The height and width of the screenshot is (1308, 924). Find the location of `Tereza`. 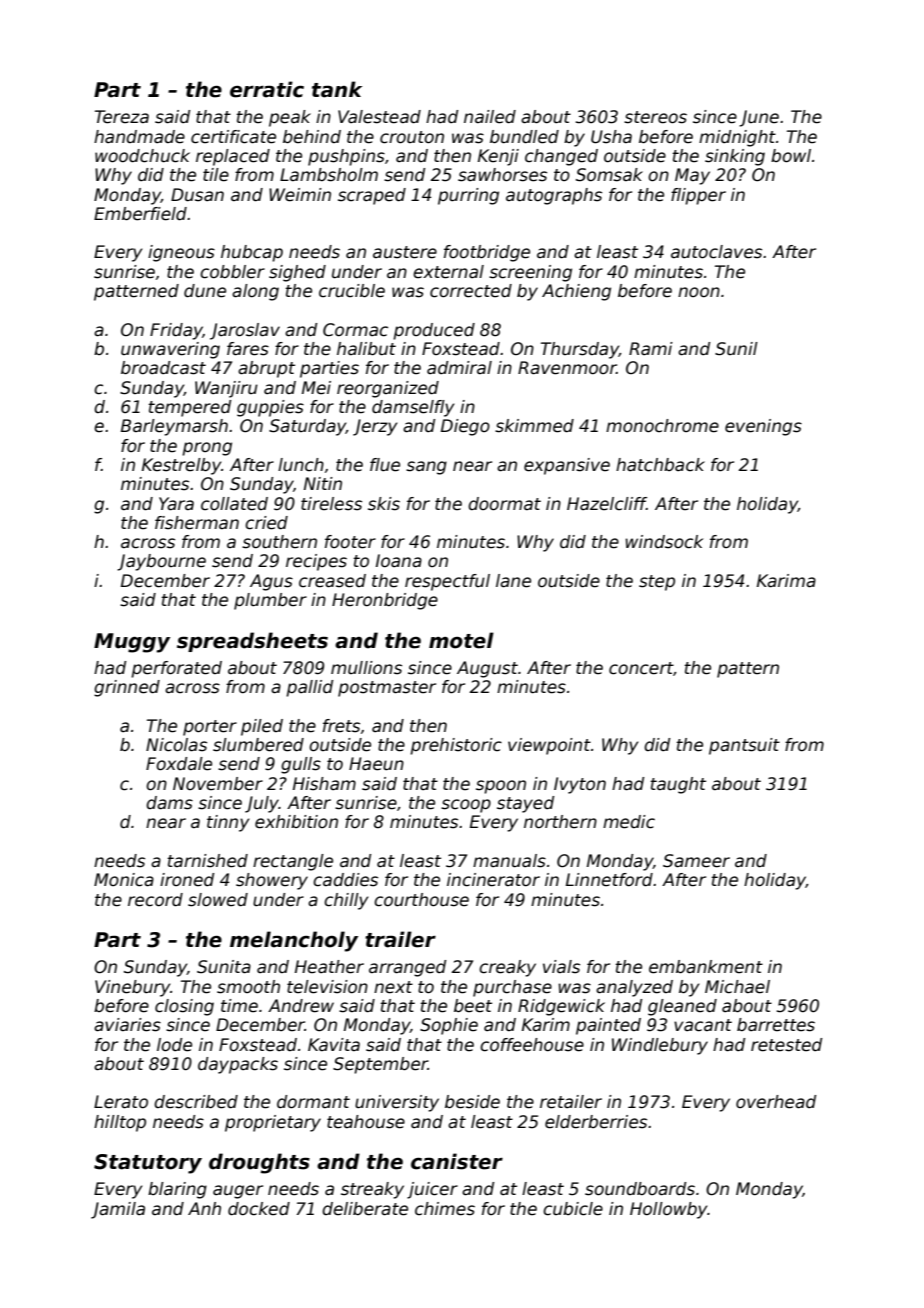

Tereza is located at coordinates (122, 117).
